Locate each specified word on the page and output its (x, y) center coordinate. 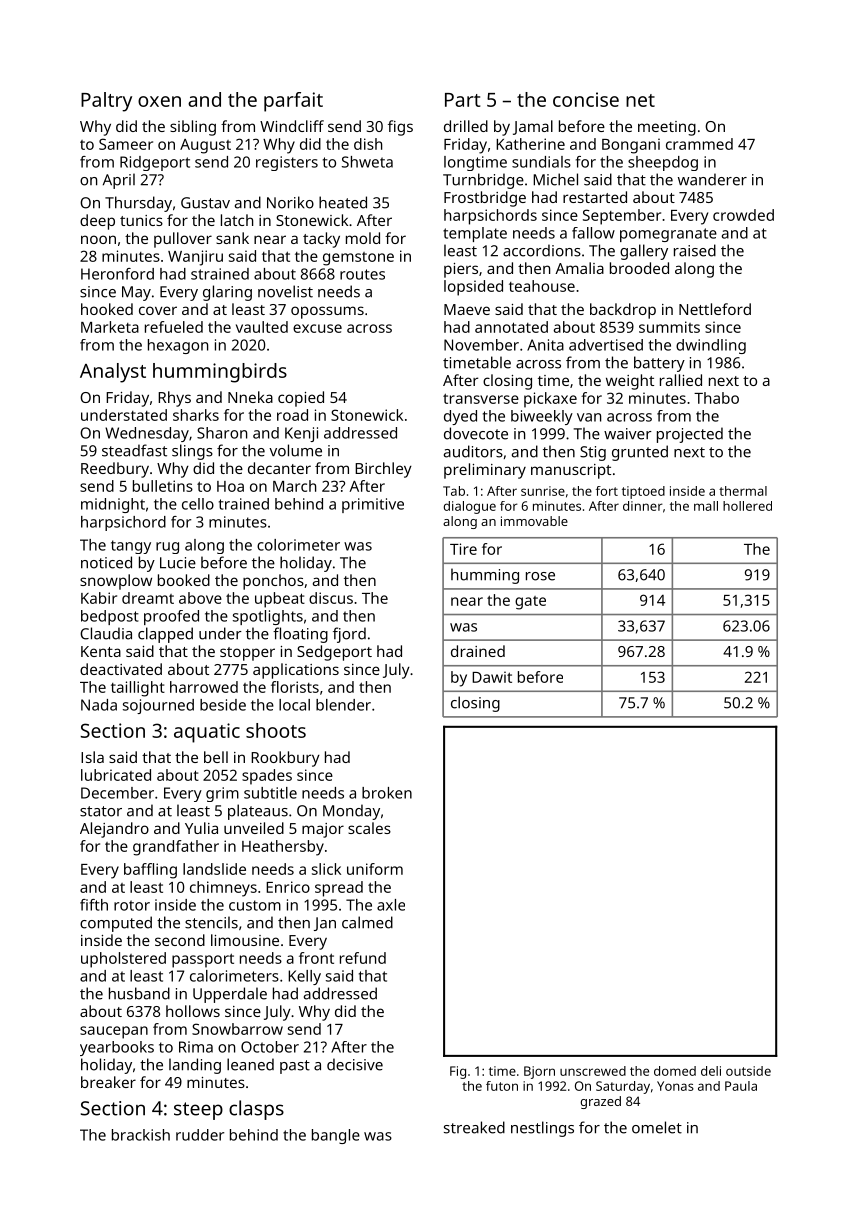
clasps (256, 1110)
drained (478, 651)
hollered (747, 506)
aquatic (207, 733)
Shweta (367, 162)
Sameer (126, 144)
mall (706, 506)
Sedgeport (334, 653)
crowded (743, 215)
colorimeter (298, 545)
